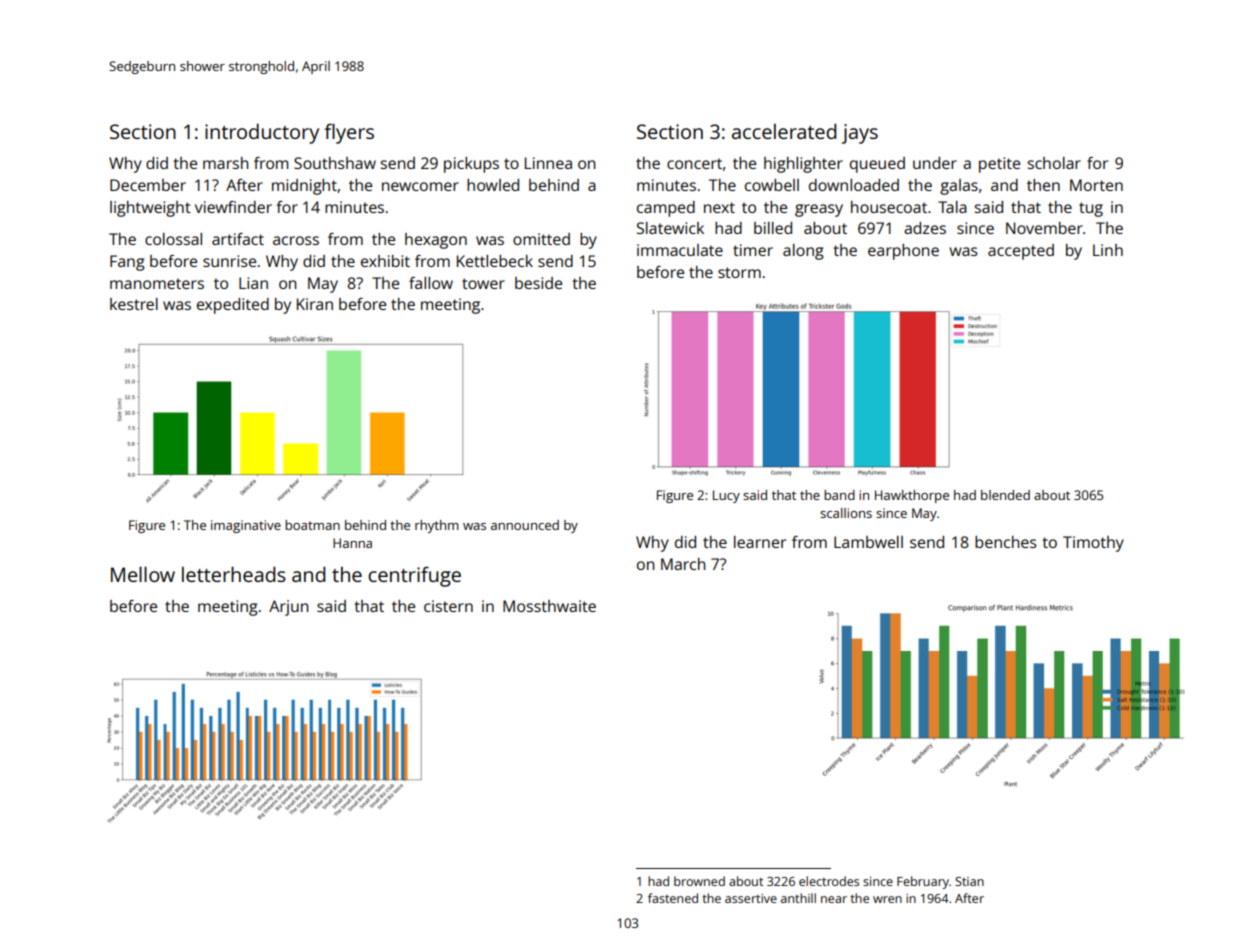  Describe the element at coordinates (262, 133) in the document. I see `introductory` at that location.
